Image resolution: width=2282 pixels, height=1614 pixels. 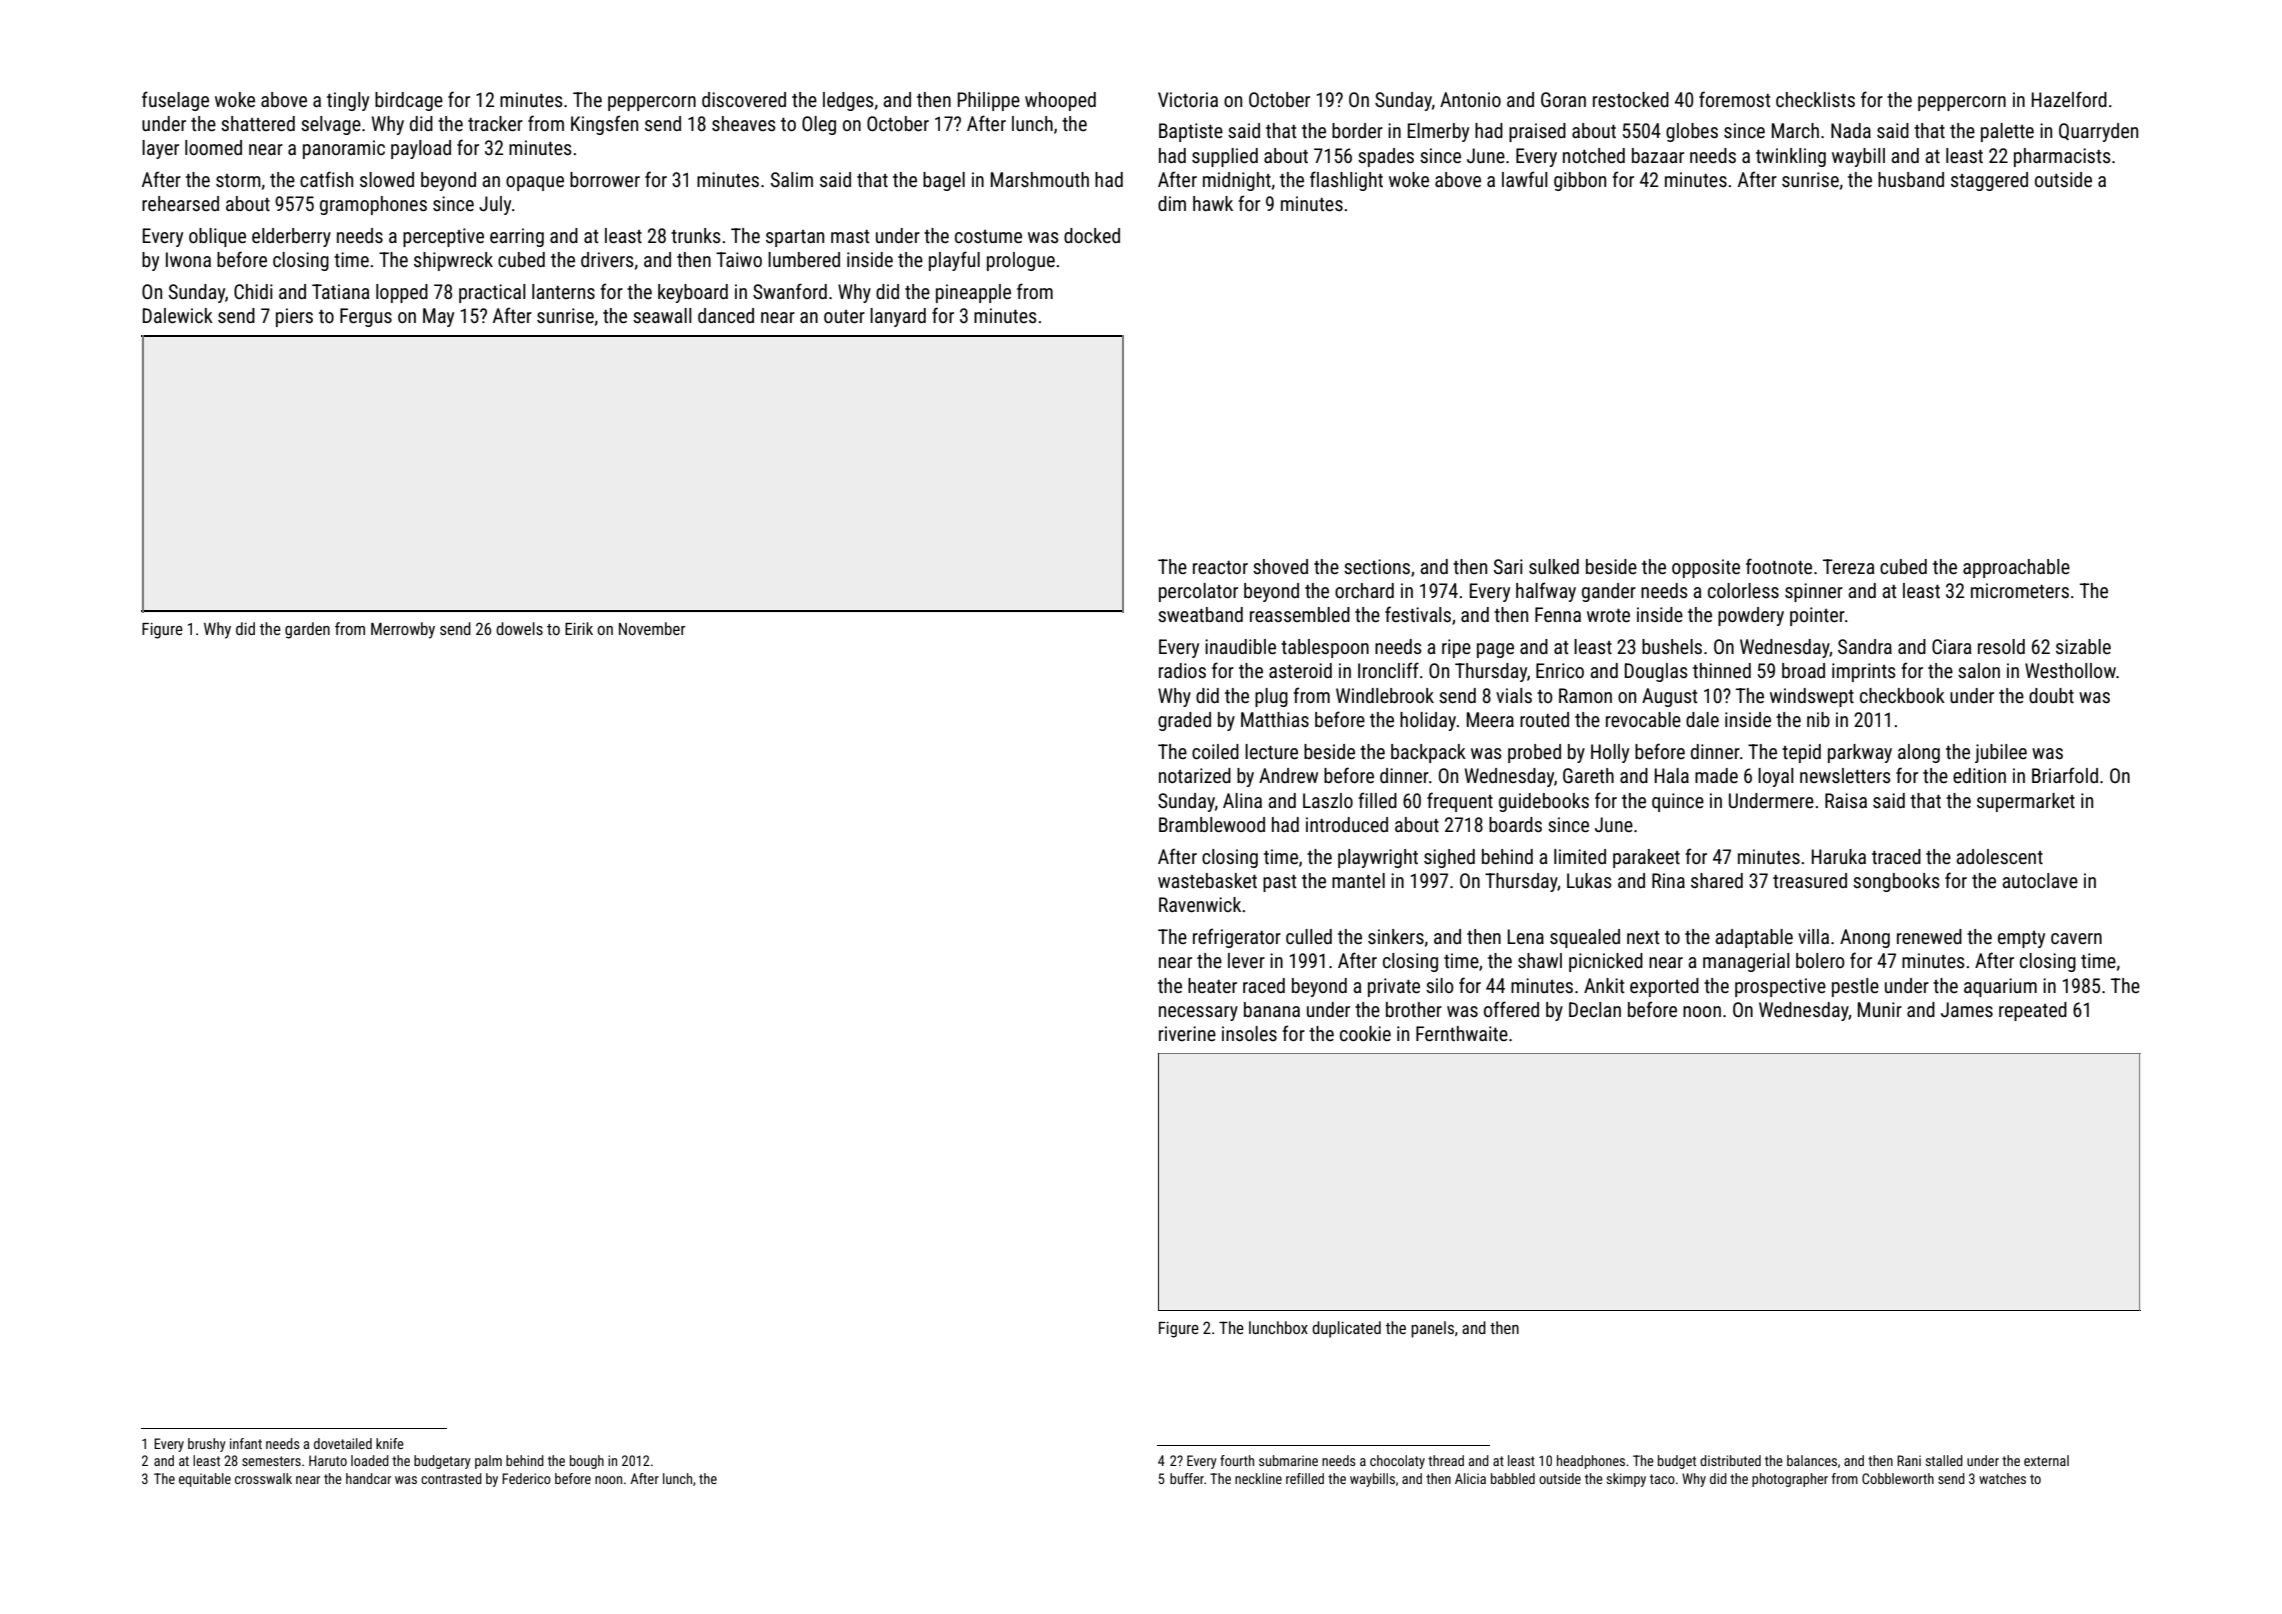 What do you see at coordinates (263, 1478) in the screenshot?
I see `crosswalk` at bounding box center [263, 1478].
